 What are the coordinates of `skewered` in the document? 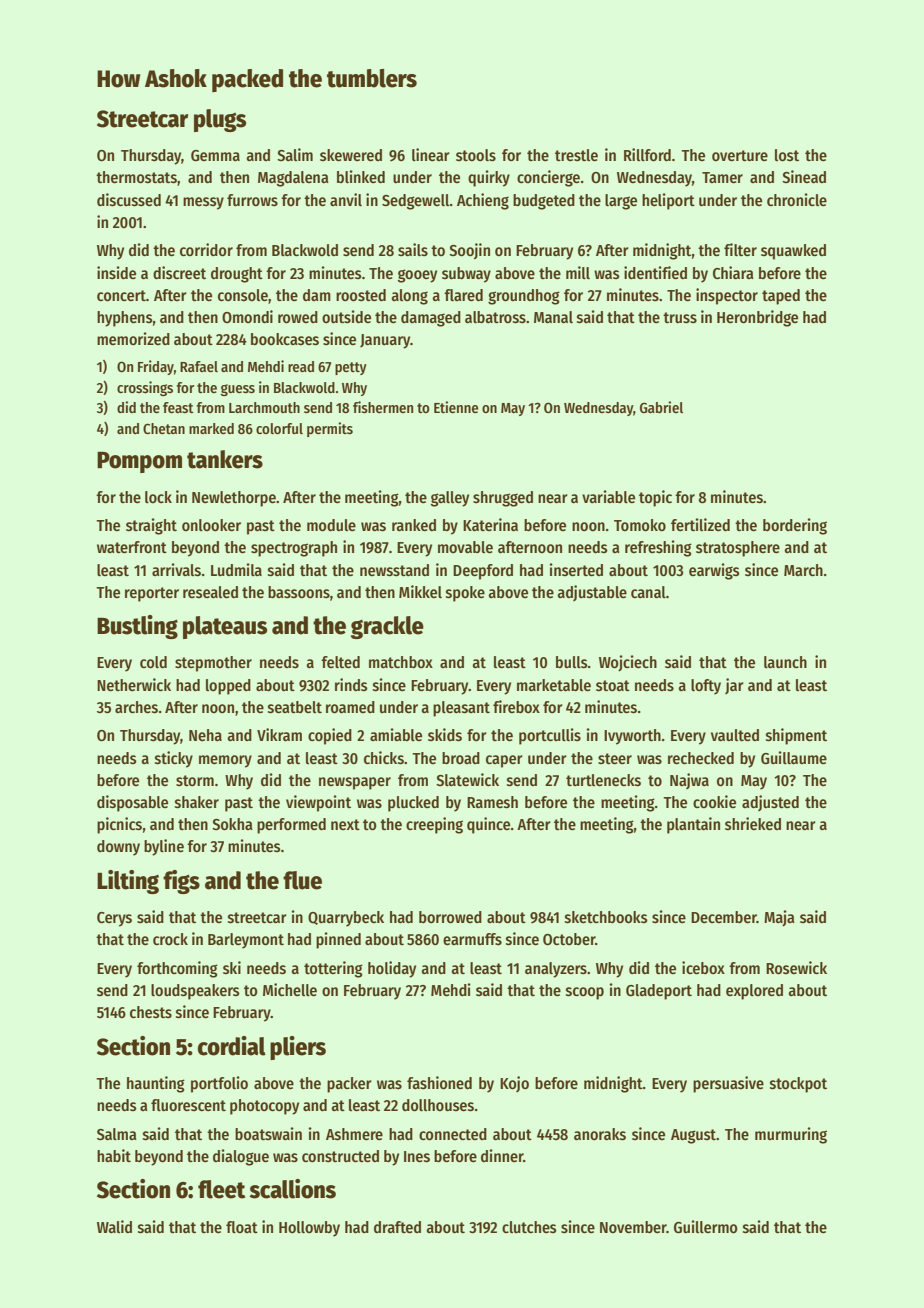 It's located at (351, 155).
